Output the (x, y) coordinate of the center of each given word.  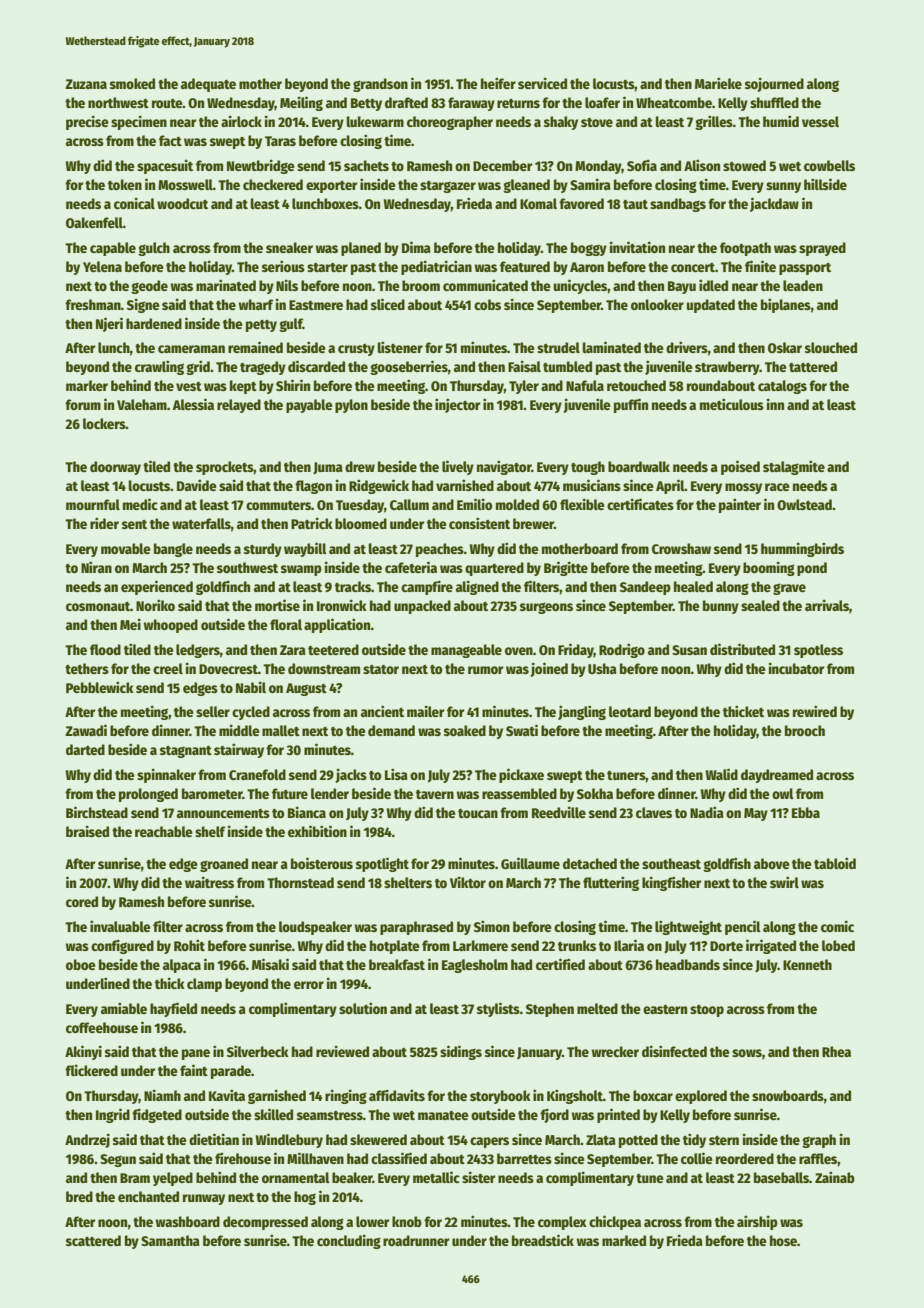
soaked (465, 730)
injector (457, 405)
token (125, 184)
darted (85, 749)
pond (812, 569)
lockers (104, 423)
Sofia (642, 165)
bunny (721, 607)
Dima (416, 247)
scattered (93, 1240)
